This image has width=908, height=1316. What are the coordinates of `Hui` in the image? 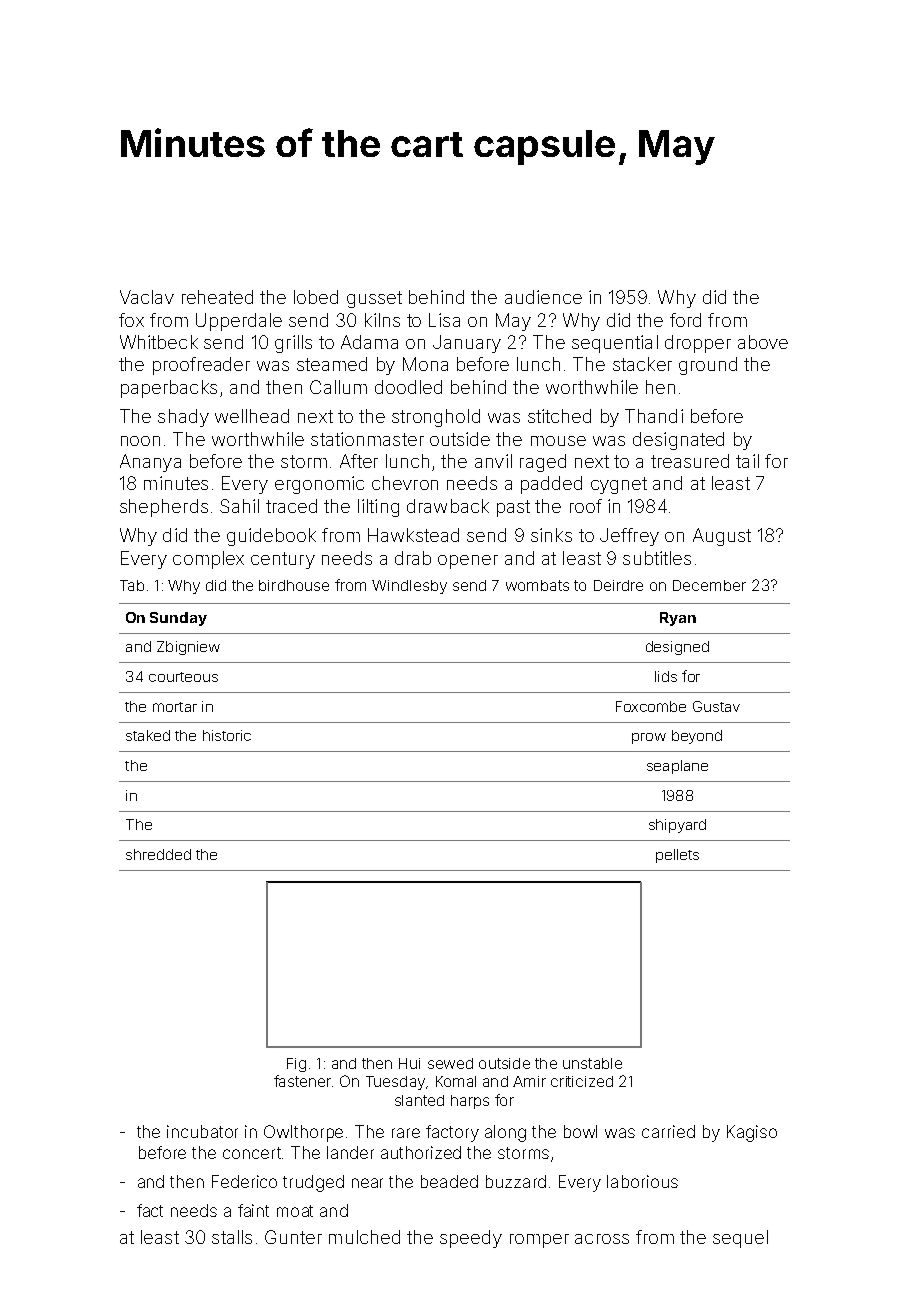 It's located at (409, 1063).
